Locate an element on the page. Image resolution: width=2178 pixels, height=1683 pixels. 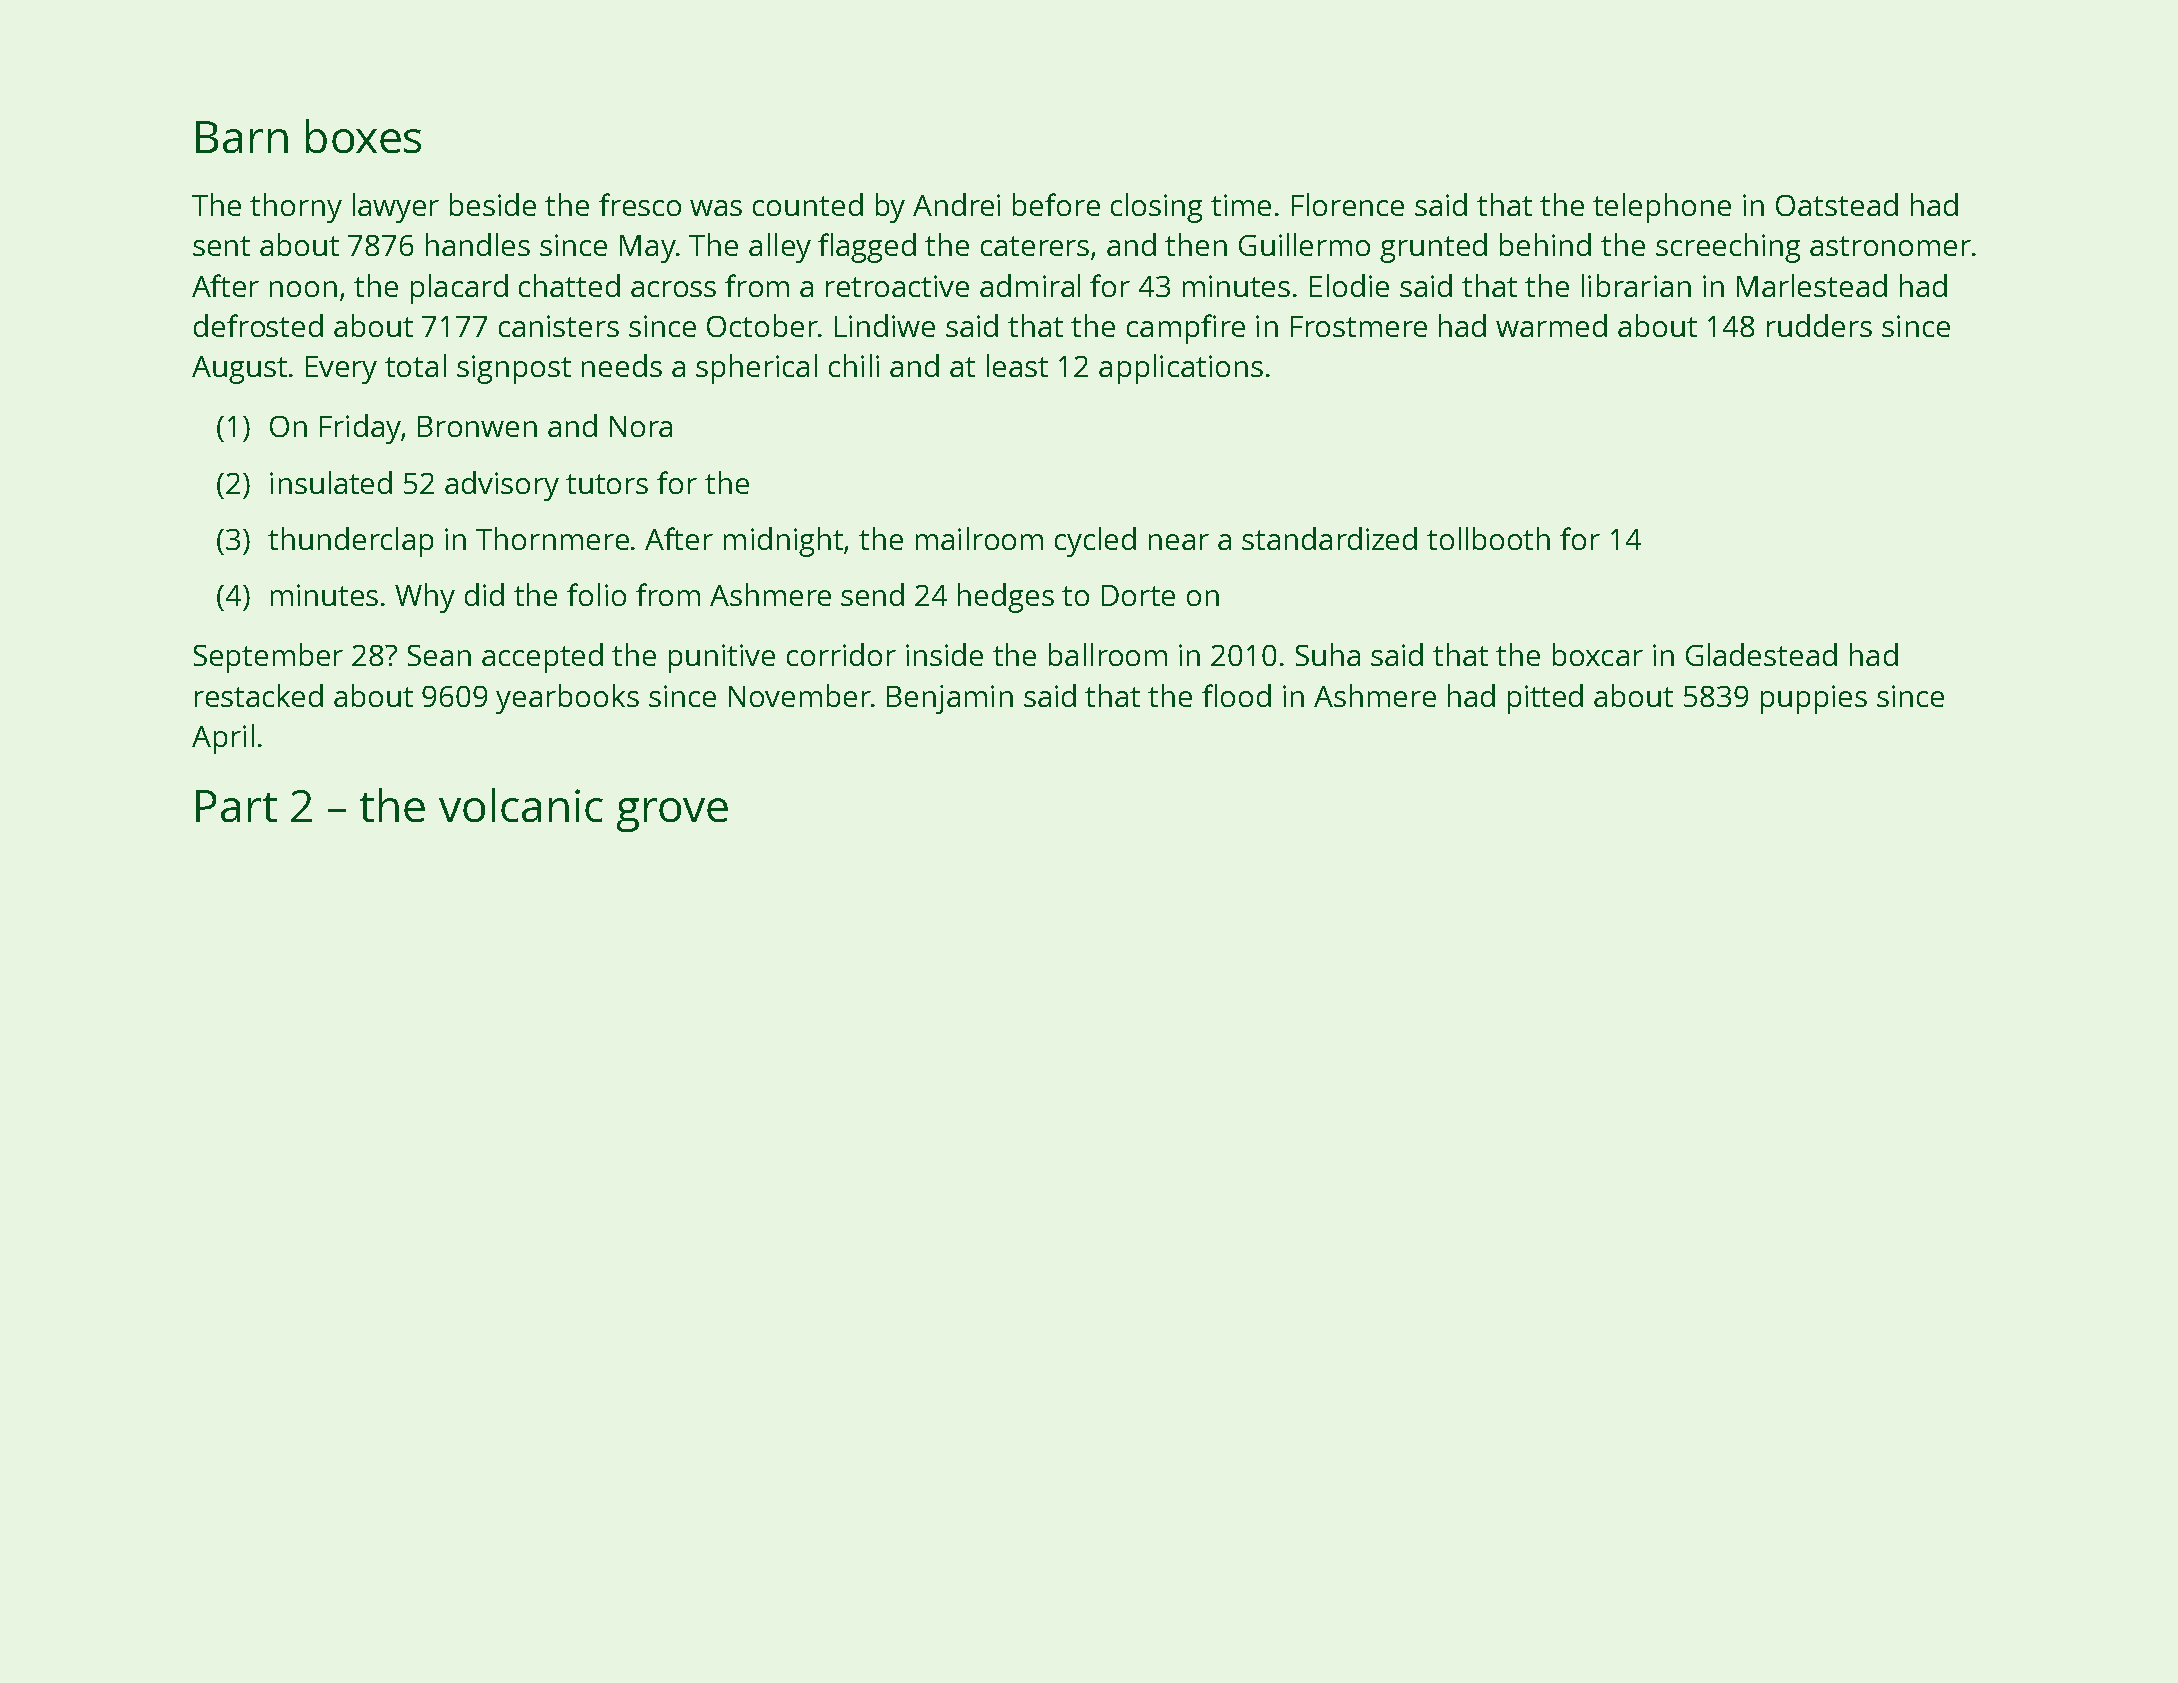
tutors is located at coordinates (607, 484).
